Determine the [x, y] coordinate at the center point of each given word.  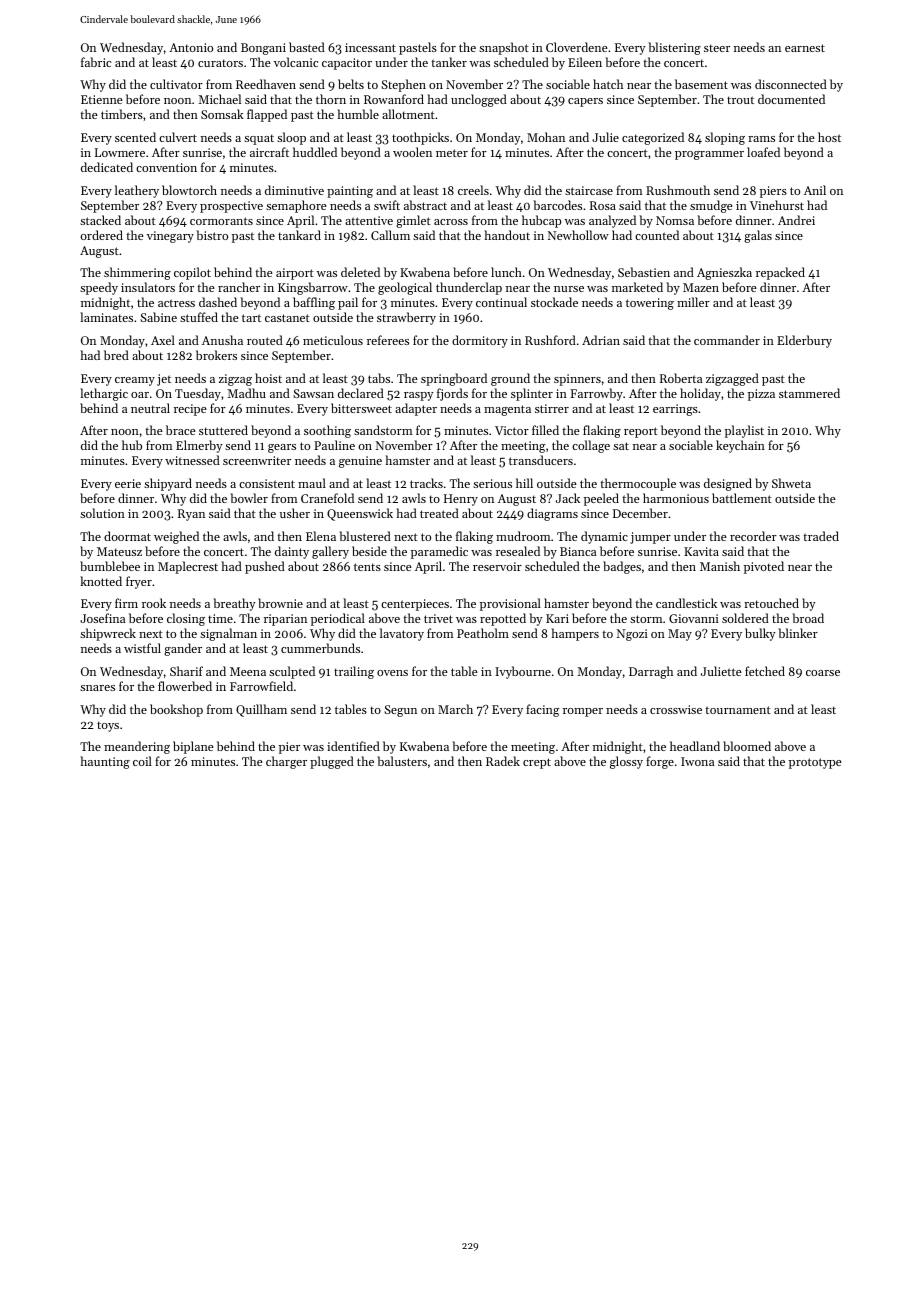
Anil [815, 190]
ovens [392, 673]
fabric [96, 62]
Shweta [791, 483]
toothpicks [420, 138]
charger [286, 762]
